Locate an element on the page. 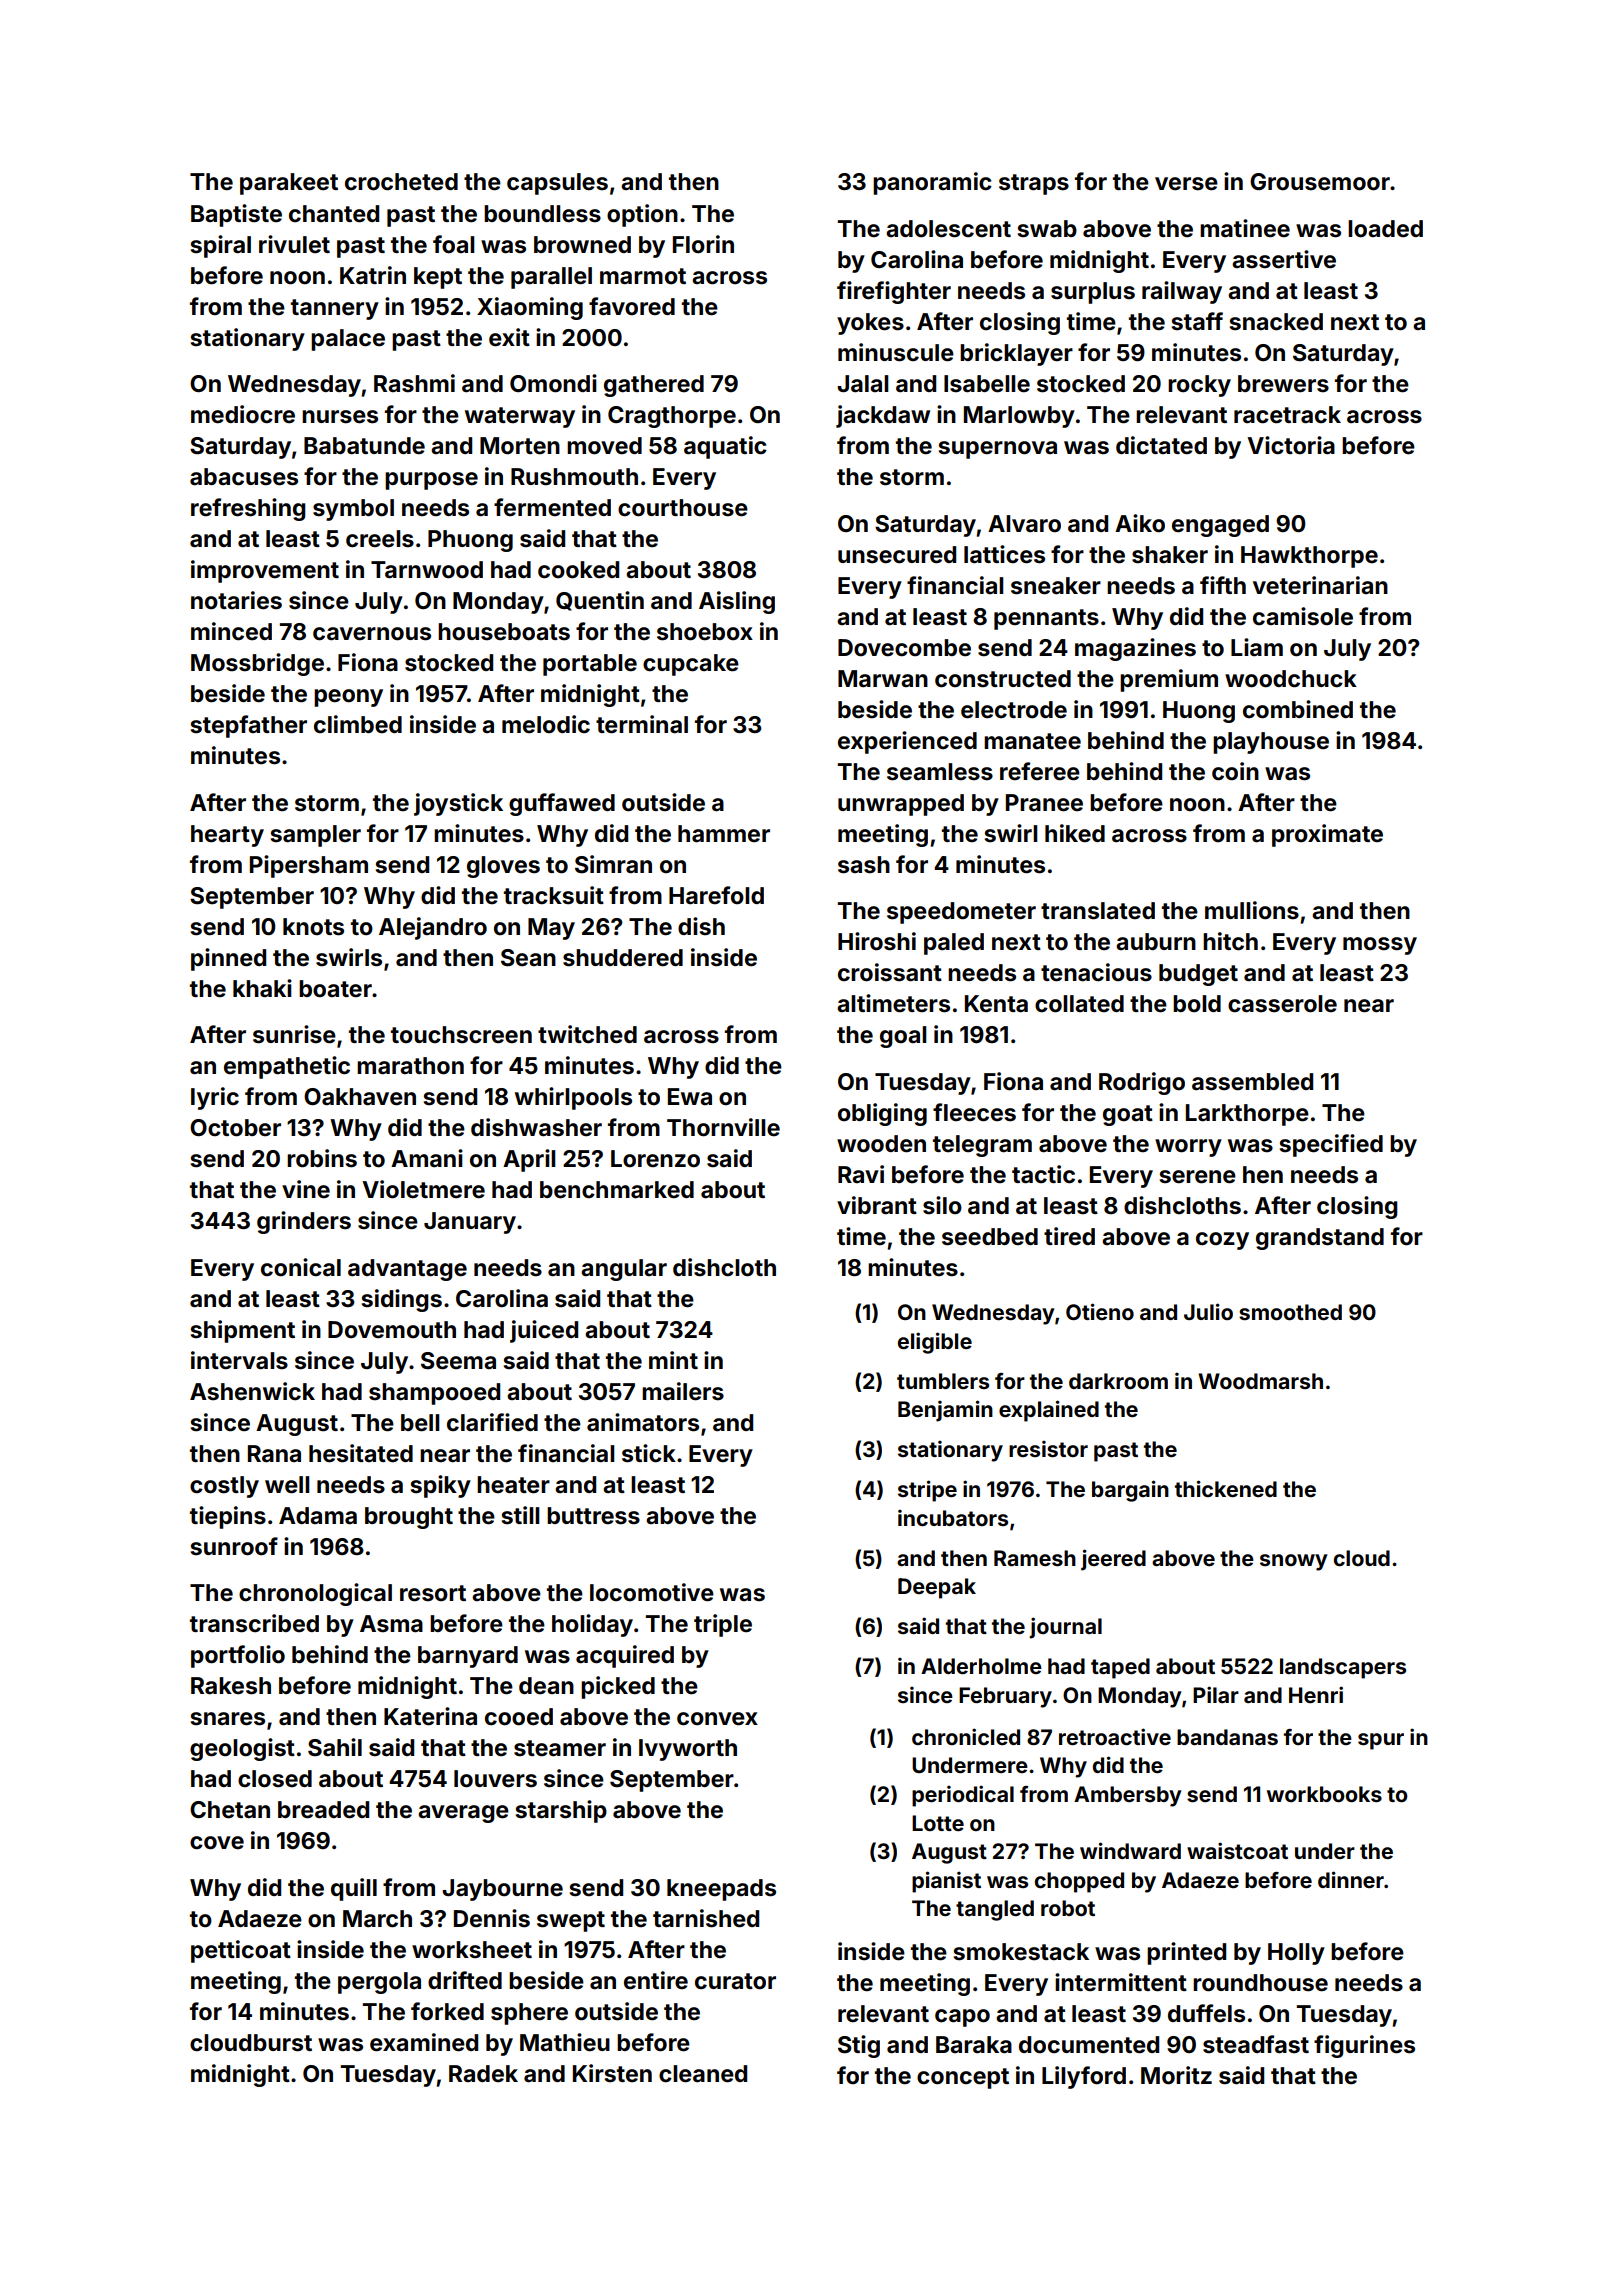 The image size is (1620, 2292). stepfather is located at coordinates (249, 726).
